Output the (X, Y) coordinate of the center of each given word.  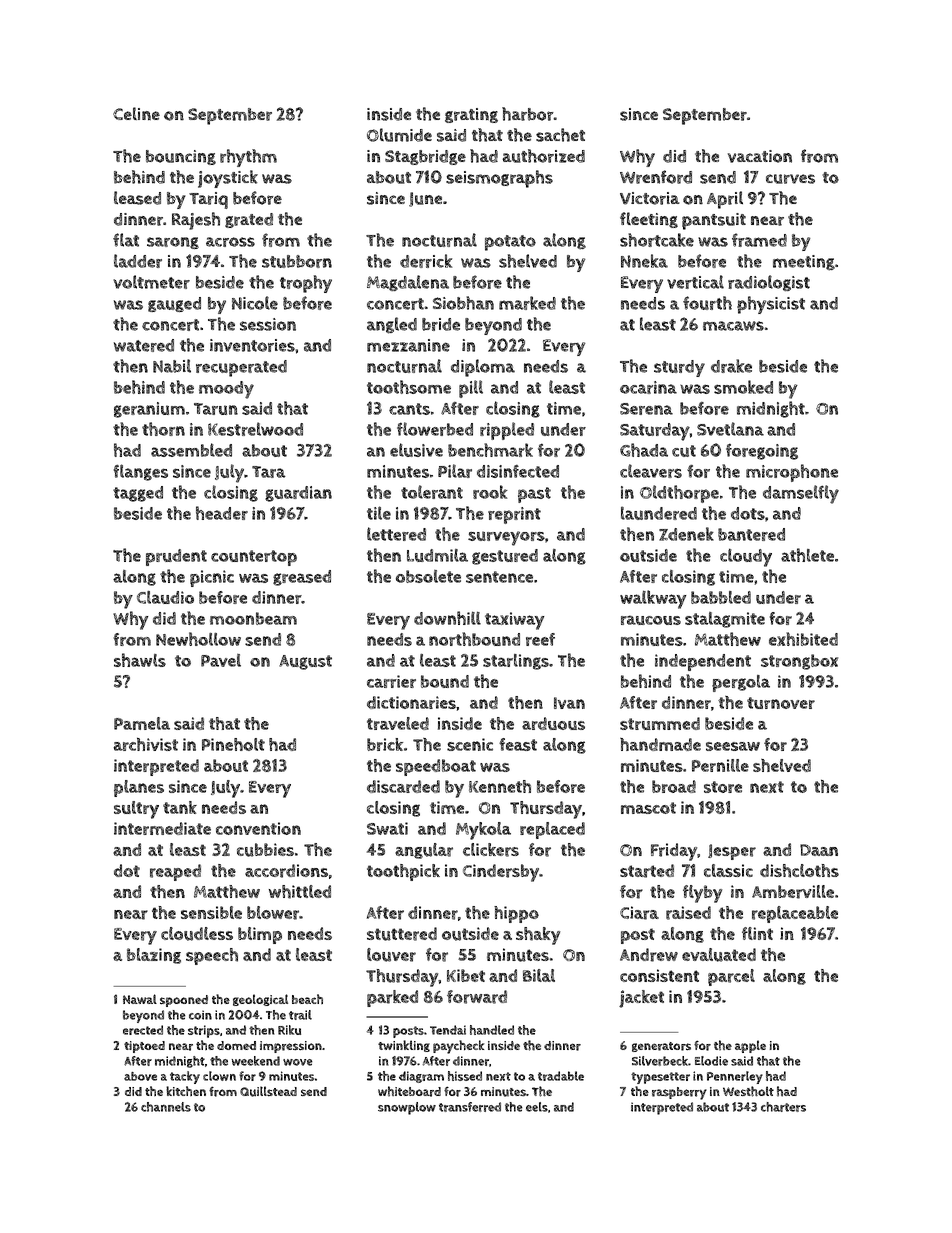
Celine (136, 113)
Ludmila (437, 555)
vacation (760, 156)
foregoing (762, 451)
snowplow (407, 1108)
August (305, 662)
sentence (499, 577)
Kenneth (500, 786)
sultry (136, 810)
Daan (819, 850)
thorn (163, 429)
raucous (651, 620)
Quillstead (268, 1091)
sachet (560, 135)
